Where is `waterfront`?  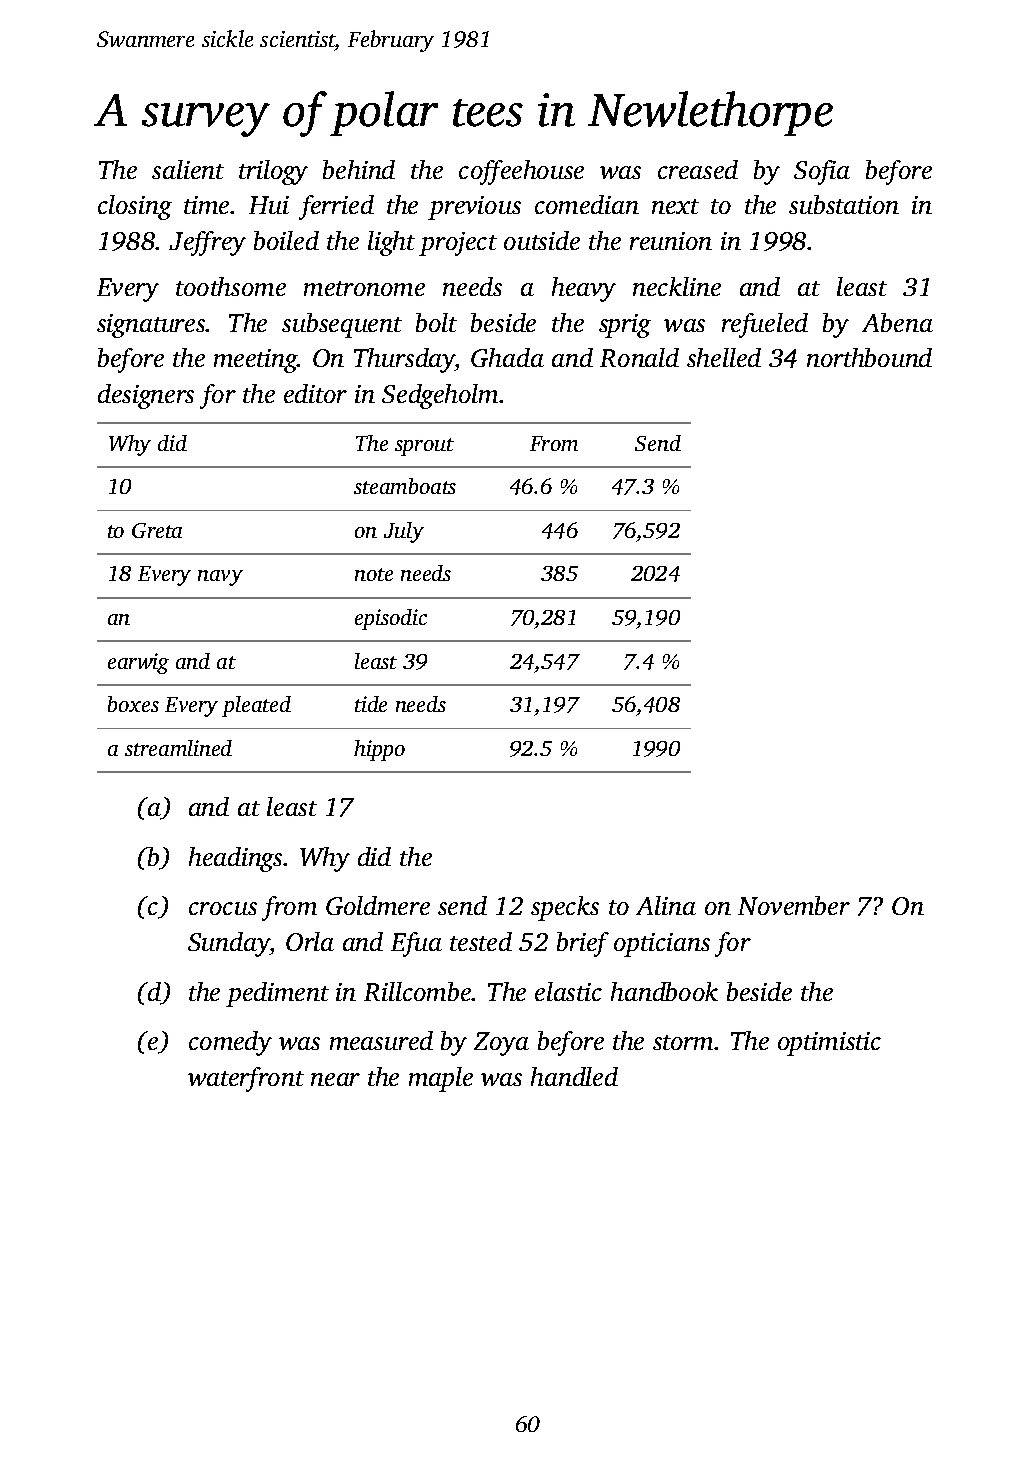
waterfront is located at coordinates (246, 1079).
